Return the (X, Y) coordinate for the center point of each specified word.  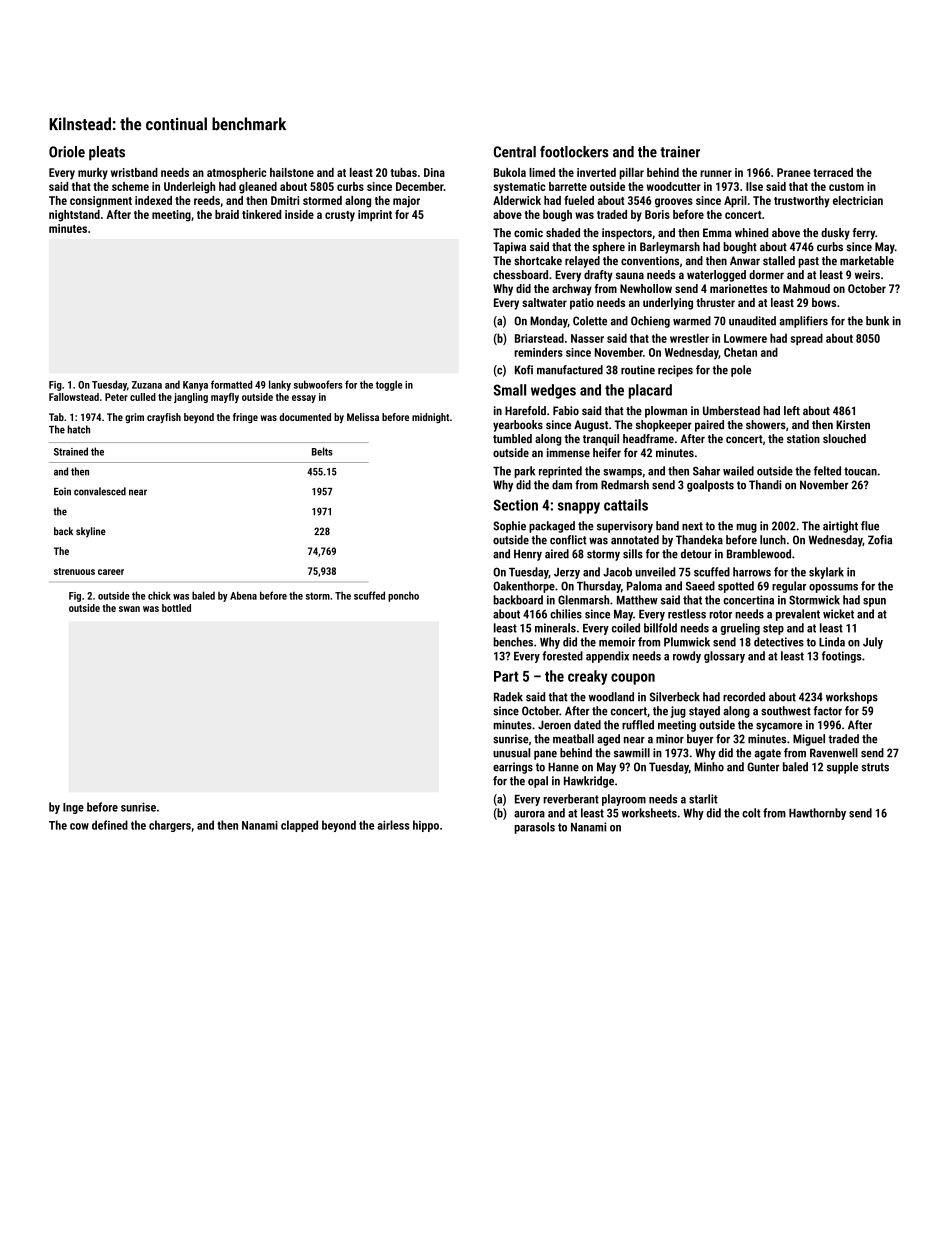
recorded (744, 697)
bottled (176, 608)
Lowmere (745, 338)
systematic (519, 188)
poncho (403, 596)
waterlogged (716, 276)
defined (110, 825)
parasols (534, 828)
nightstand (74, 216)
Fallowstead (74, 397)
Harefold (525, 410)
